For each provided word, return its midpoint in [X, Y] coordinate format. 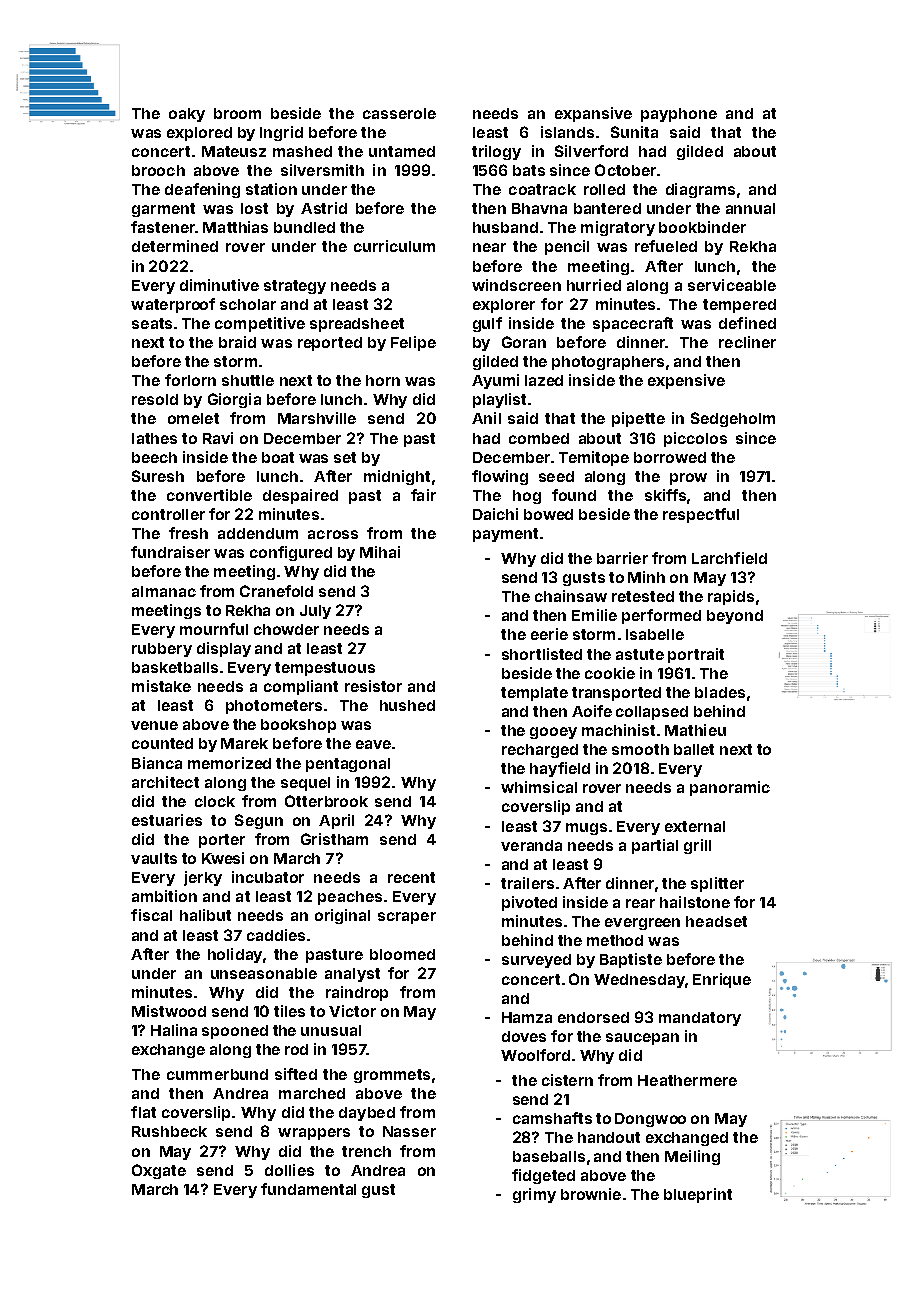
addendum [258, 533]
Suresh [158, 476]
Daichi [495, 514]
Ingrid [281, 133]
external [695, 826]
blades [720, 692]
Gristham [334, 839]
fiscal [151, 915]
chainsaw [571, 596]
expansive [593, 114]
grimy [534, 1195]
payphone [679, 115]
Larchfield [729, 558]
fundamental [308, 1189]
